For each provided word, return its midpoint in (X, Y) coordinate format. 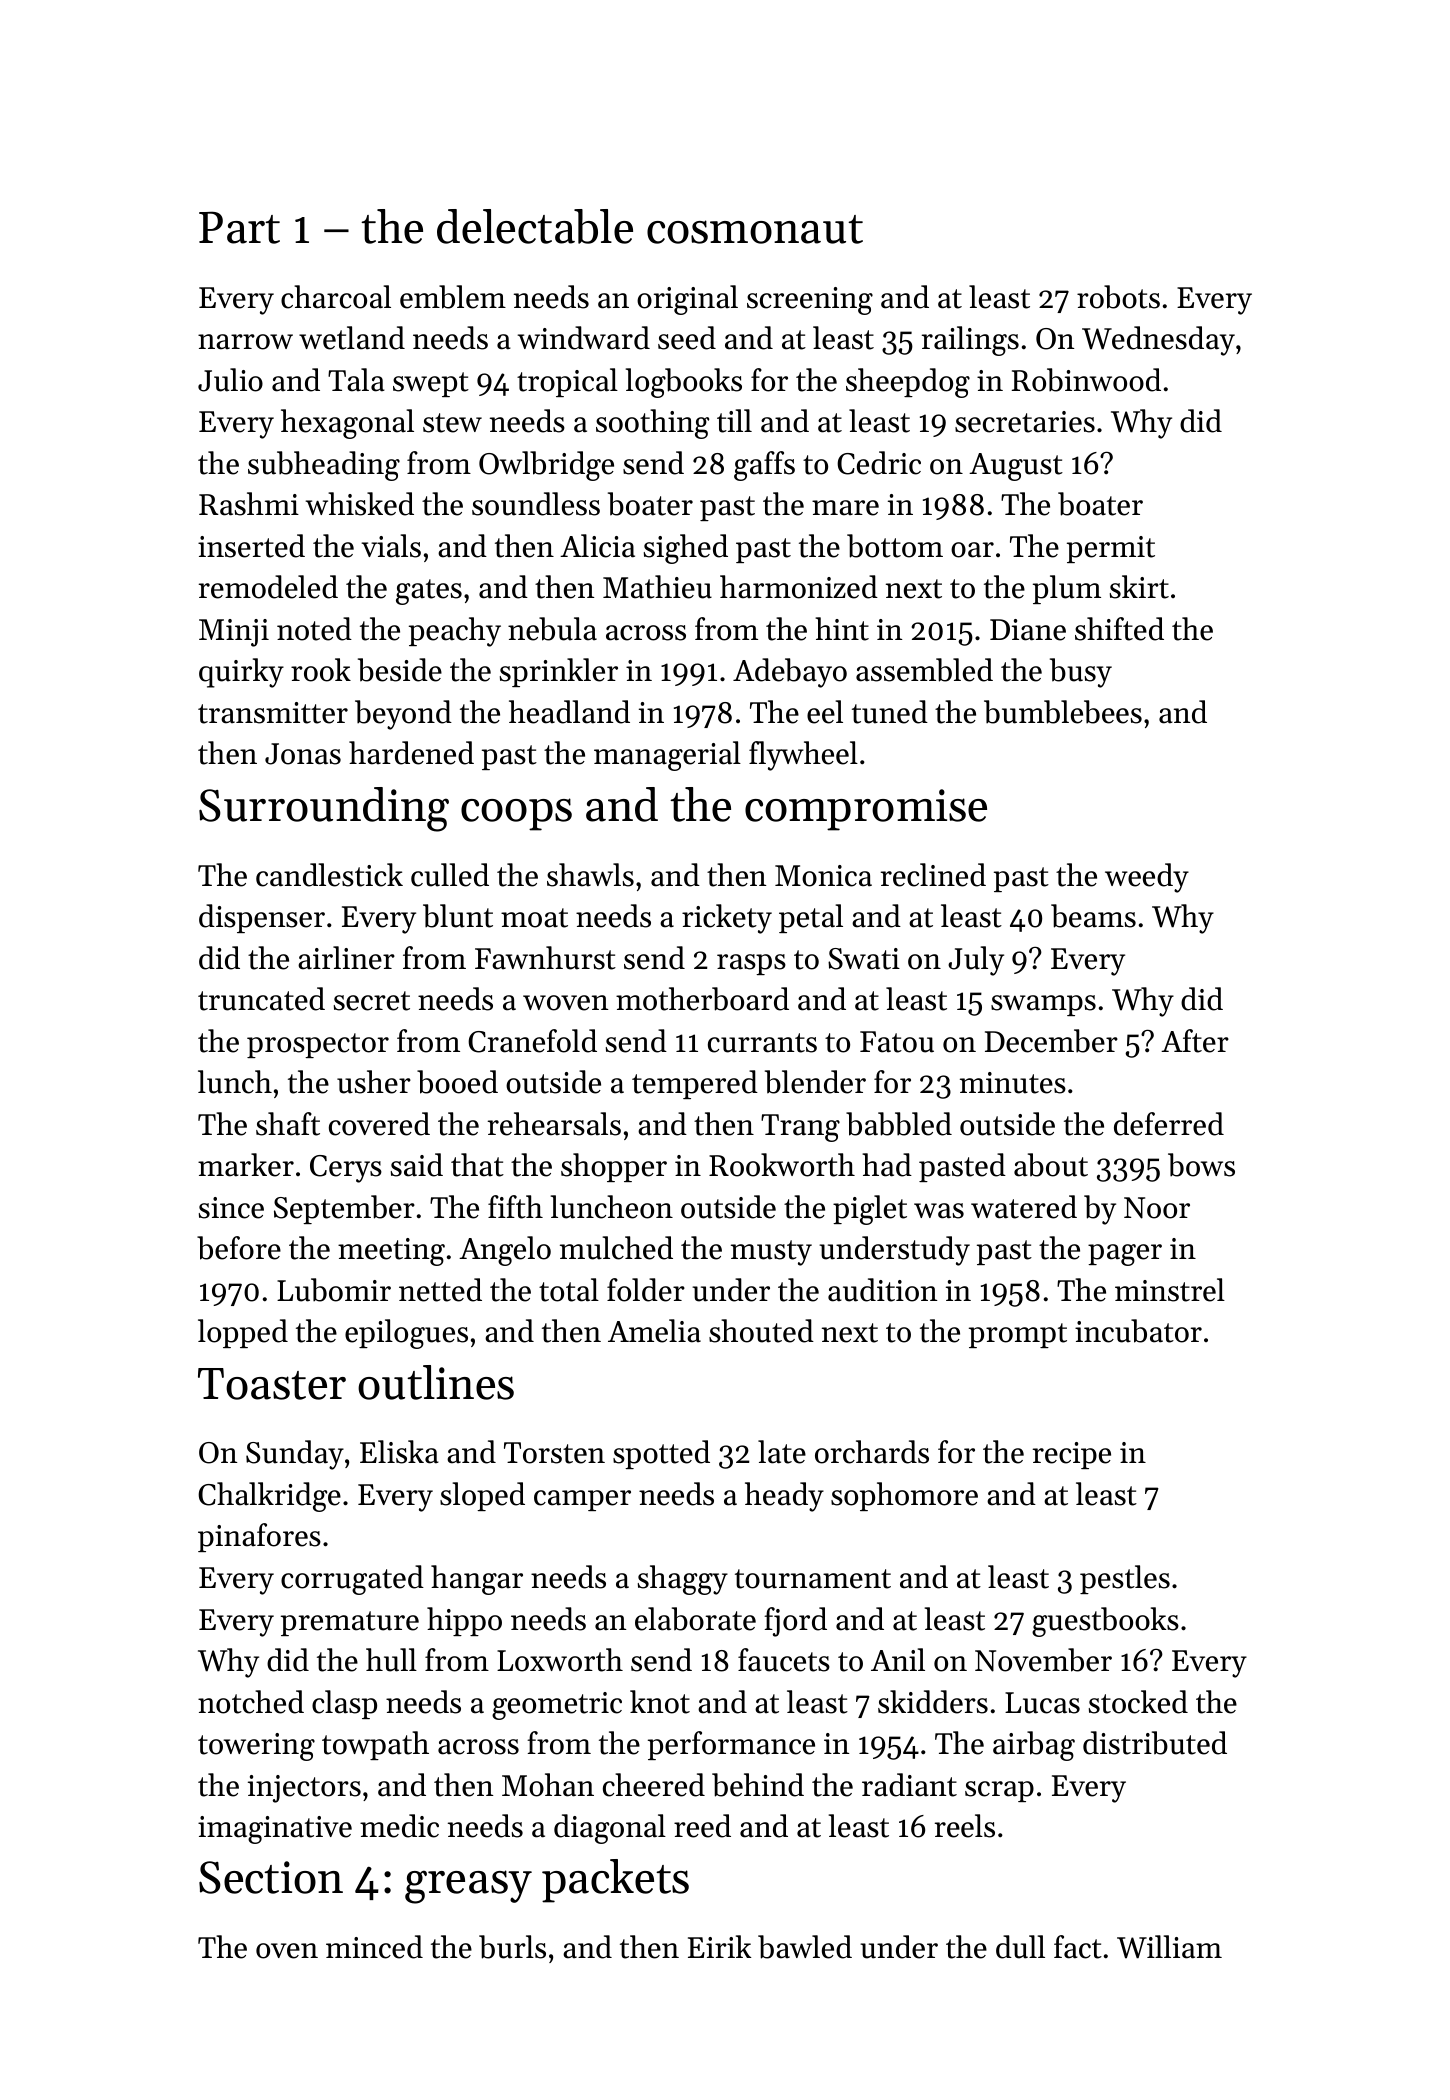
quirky (241, 673)
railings (970, 341)
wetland (352, 338)
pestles (1125, 1579)
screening (810, 301)
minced (374, 1947)
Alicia (597, 546)
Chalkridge (269, 1497)
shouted (761, 1331)
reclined (933, 875)
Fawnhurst (545, 958)
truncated (261, 999)
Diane (1028, 630)
